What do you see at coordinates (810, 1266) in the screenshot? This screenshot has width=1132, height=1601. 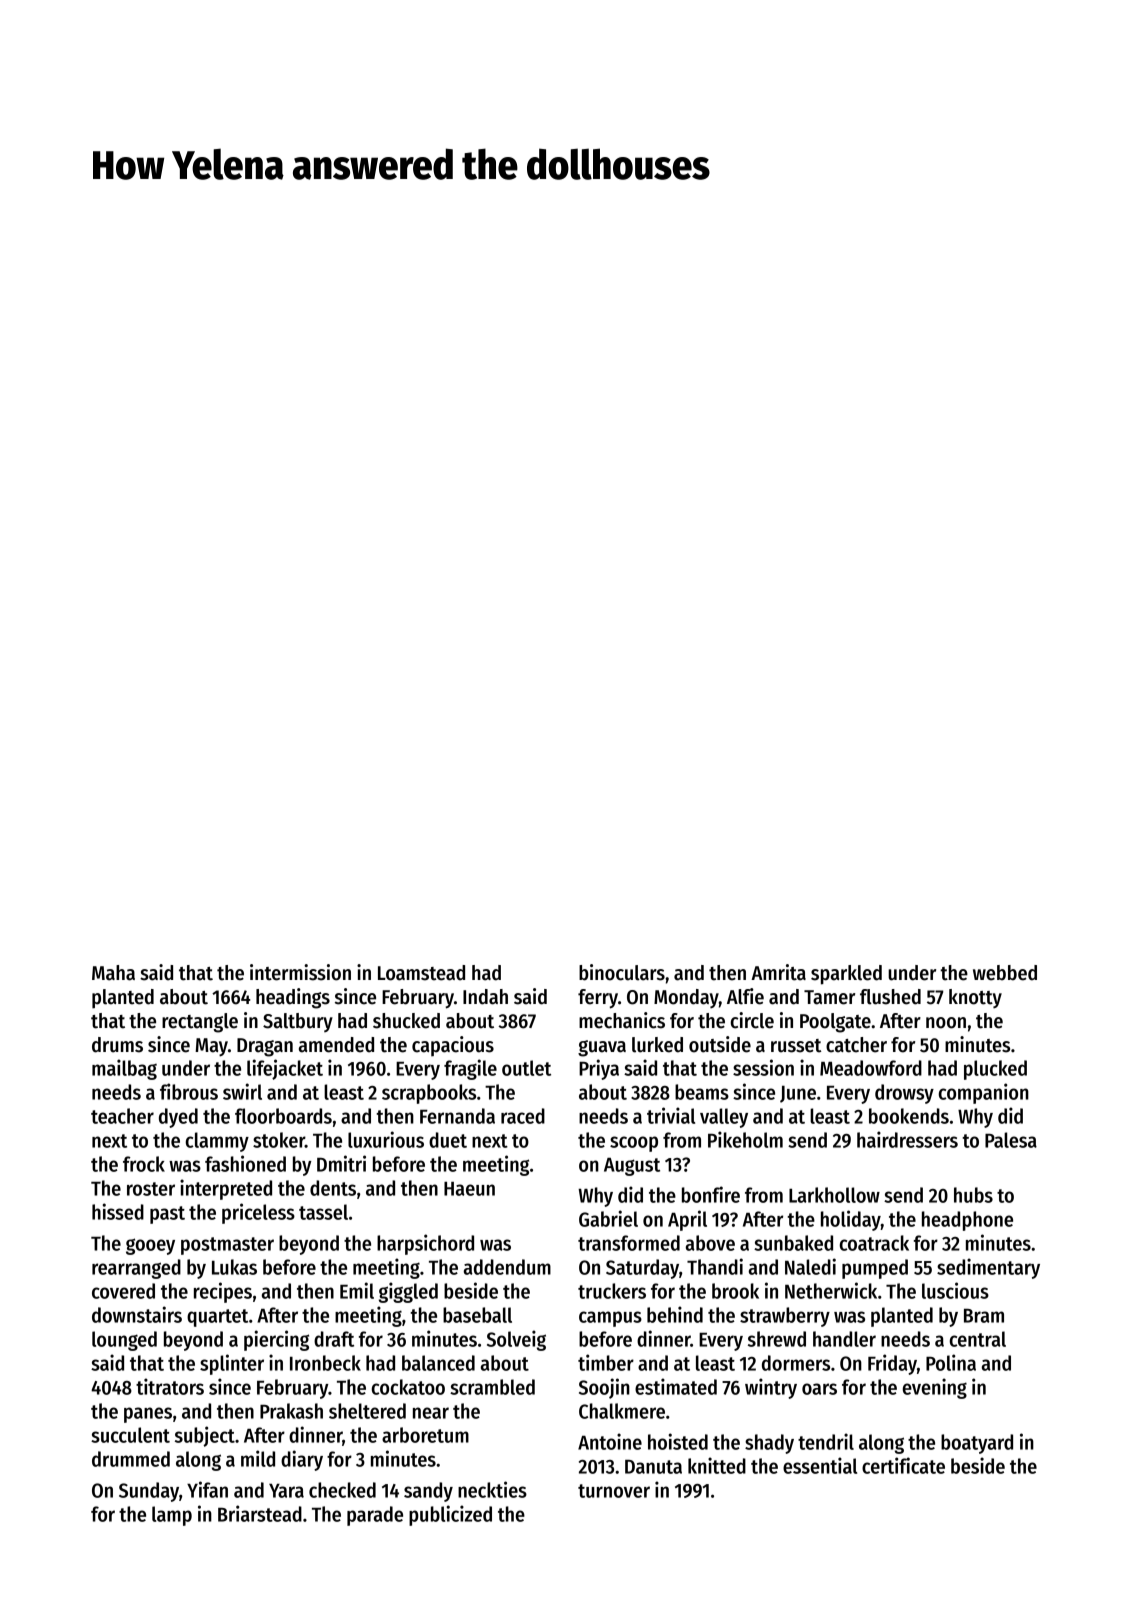 I see `Naledi` at bounding box center [810, 1266].
